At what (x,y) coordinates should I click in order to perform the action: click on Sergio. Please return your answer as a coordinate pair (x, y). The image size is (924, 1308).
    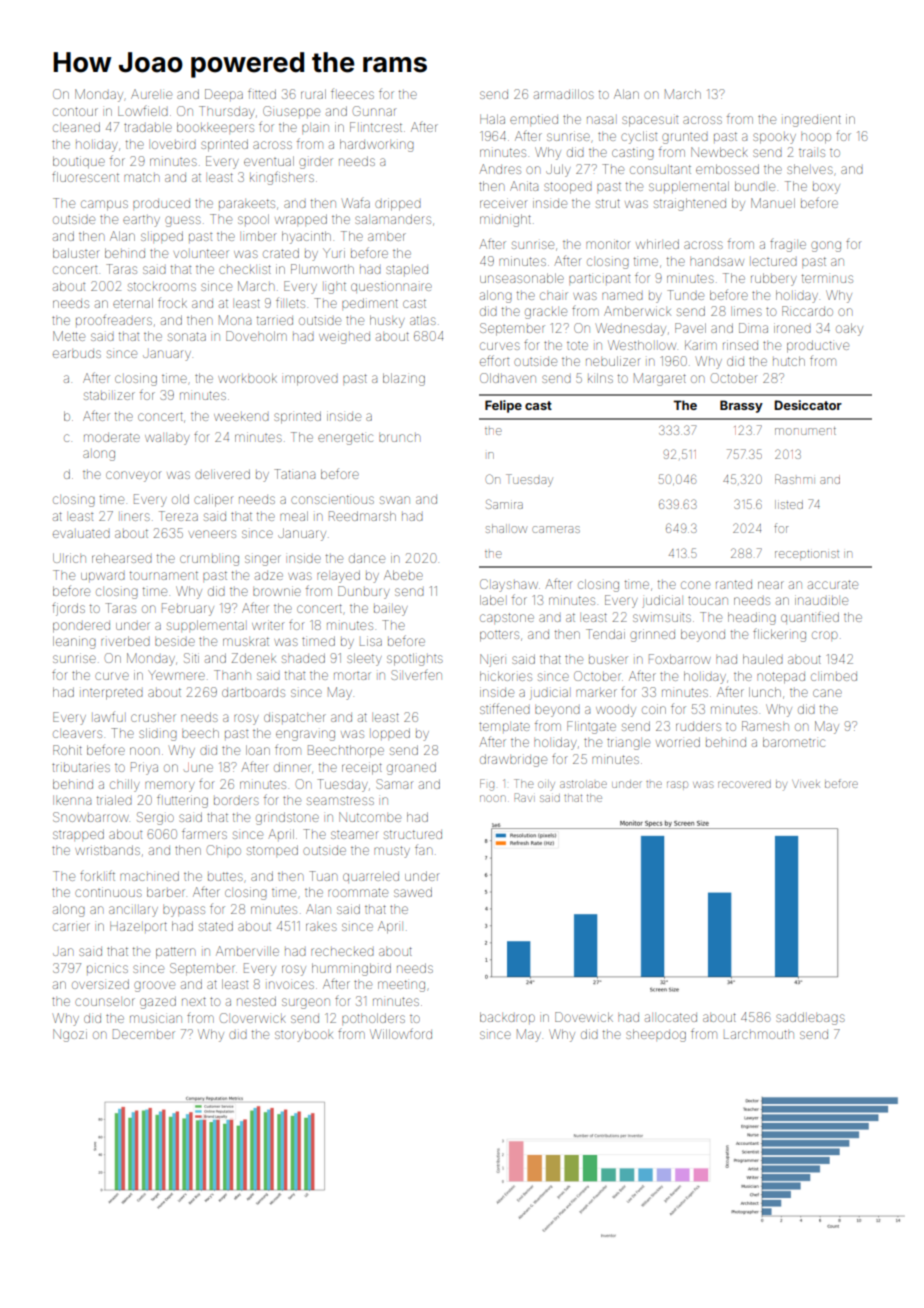
    Looking at the image, I should click on (155, 818).
